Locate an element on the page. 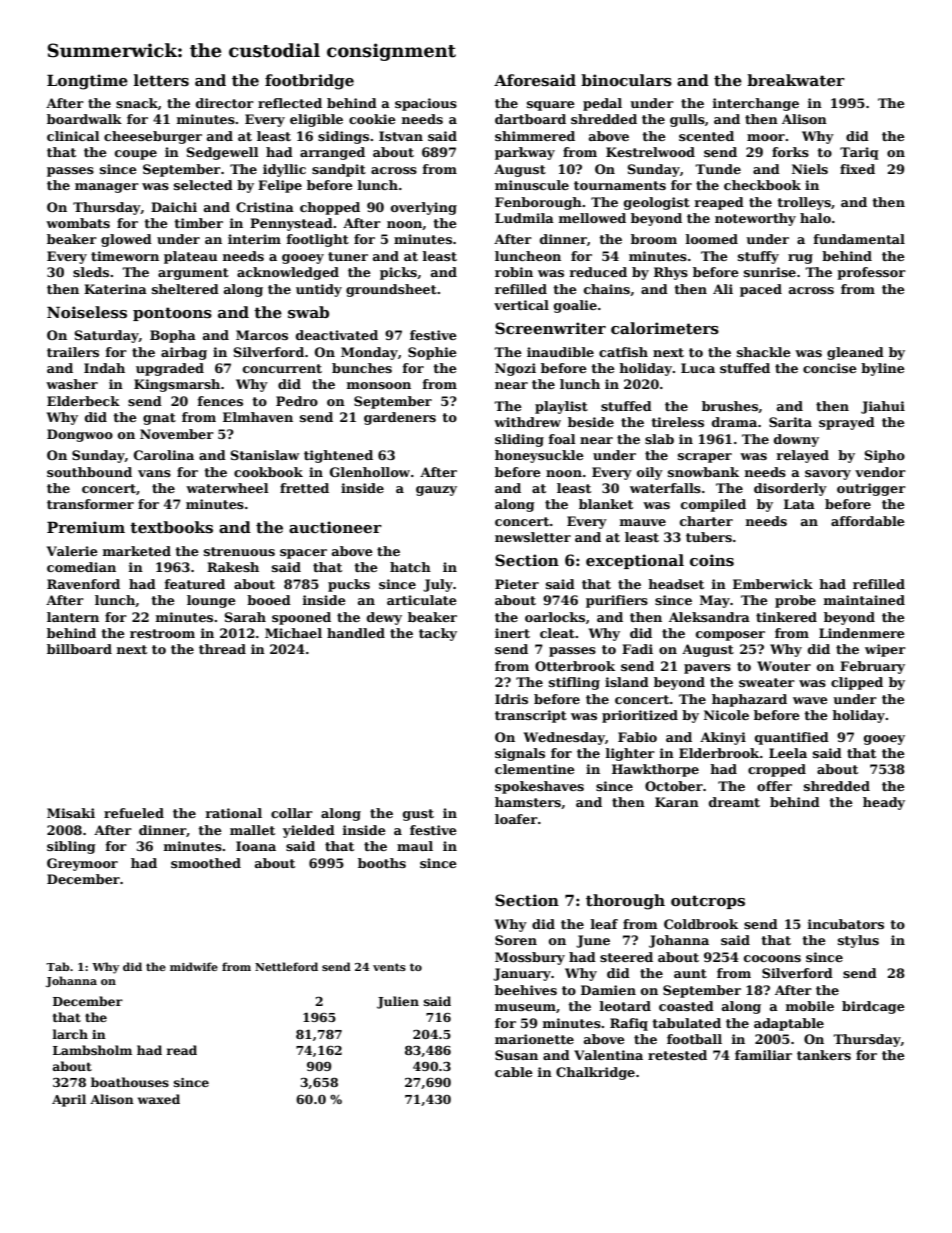 The width and height of the image is (952, 1233). cookie is located at coordinates (372, 119).
